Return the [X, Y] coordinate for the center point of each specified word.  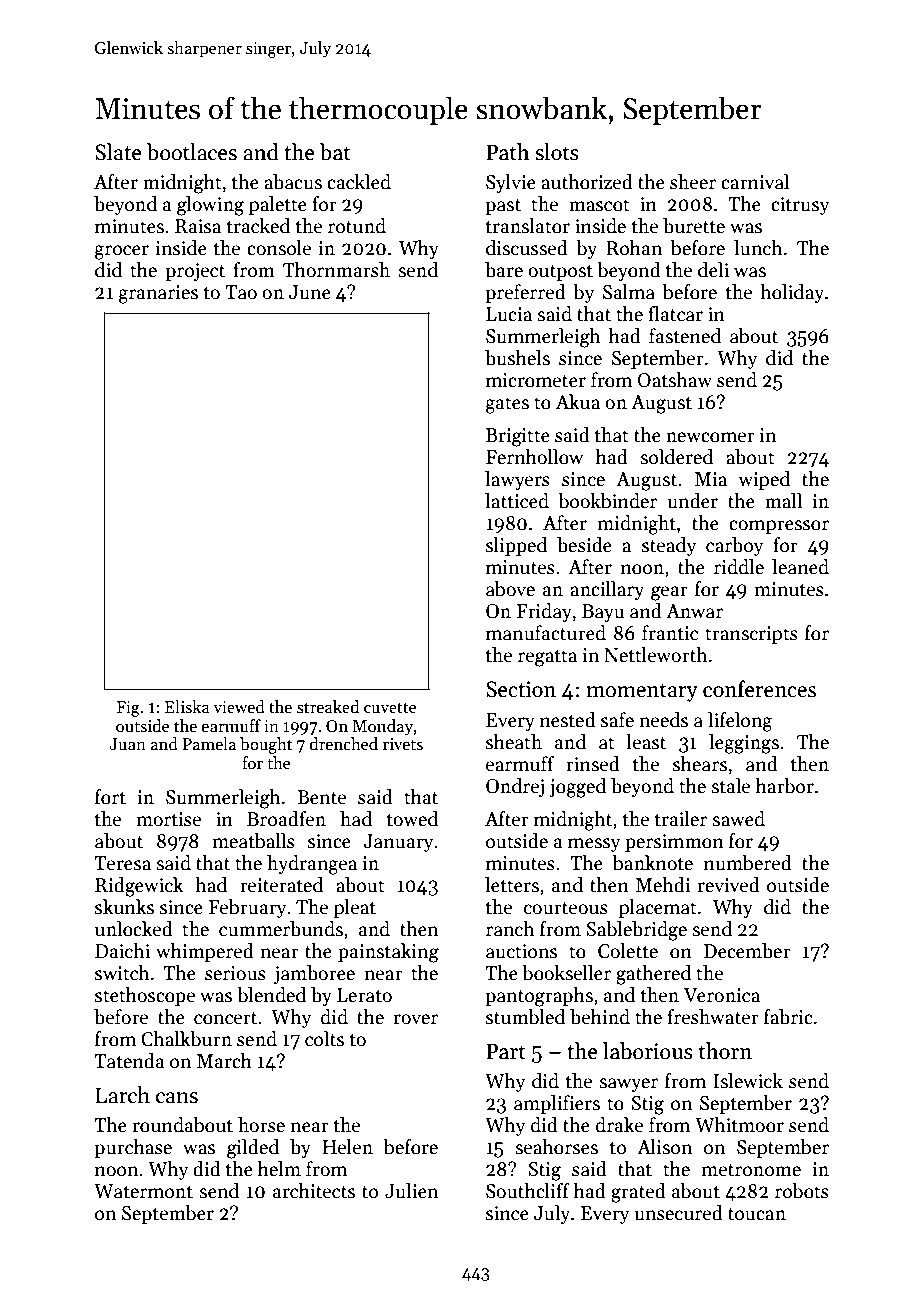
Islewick [748, 1081]
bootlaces [192, 152]
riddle [739, 567]
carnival [755, 182]
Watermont [143, 1191]
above [510, 589]
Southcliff [528, 1191]
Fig [128, 709]
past [503, 207]
